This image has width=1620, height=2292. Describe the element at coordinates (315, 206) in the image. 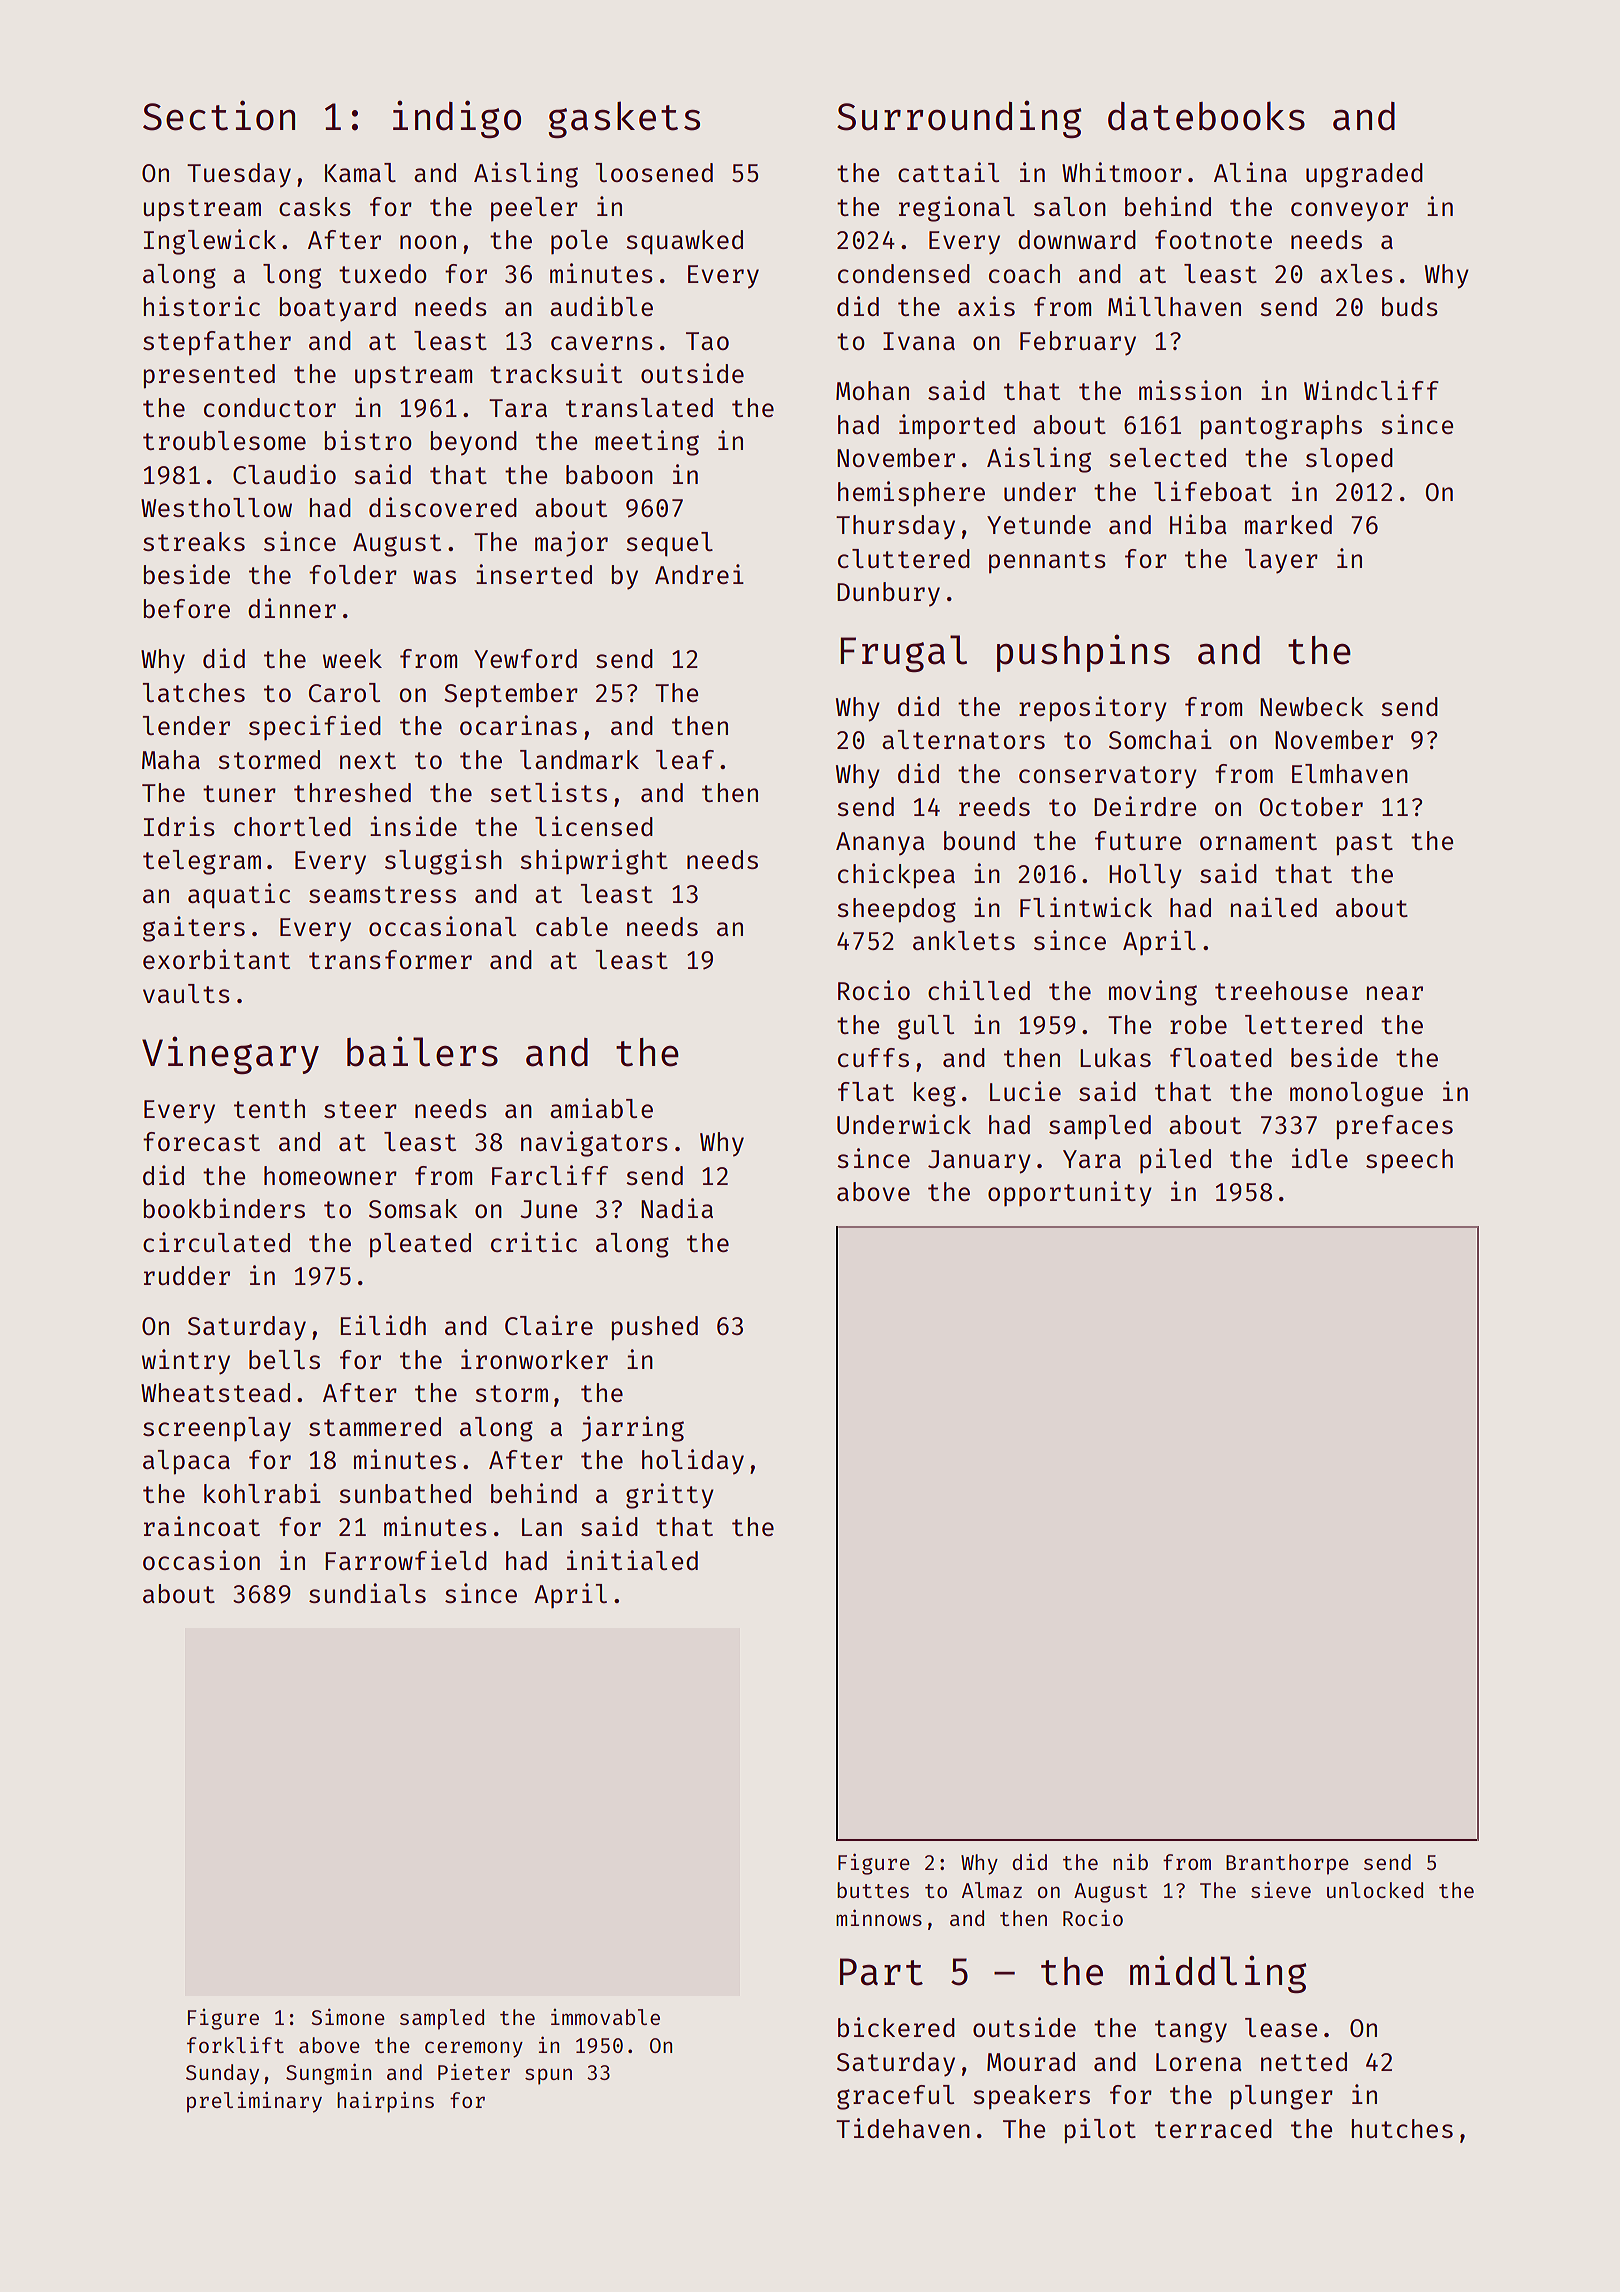

I see `casks` at that location.
